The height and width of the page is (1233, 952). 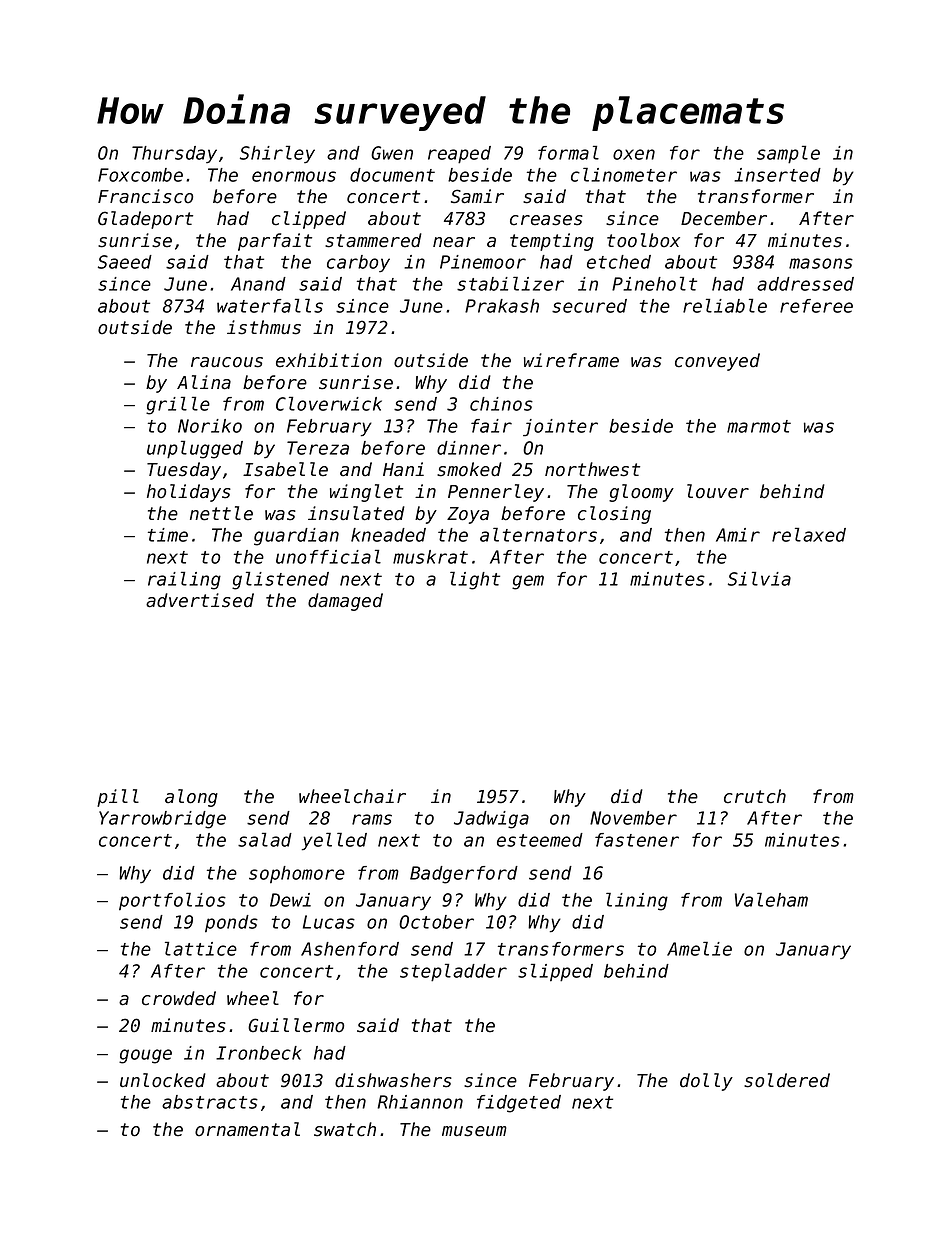 I want to click on grille, so click(x=178, y=405).
